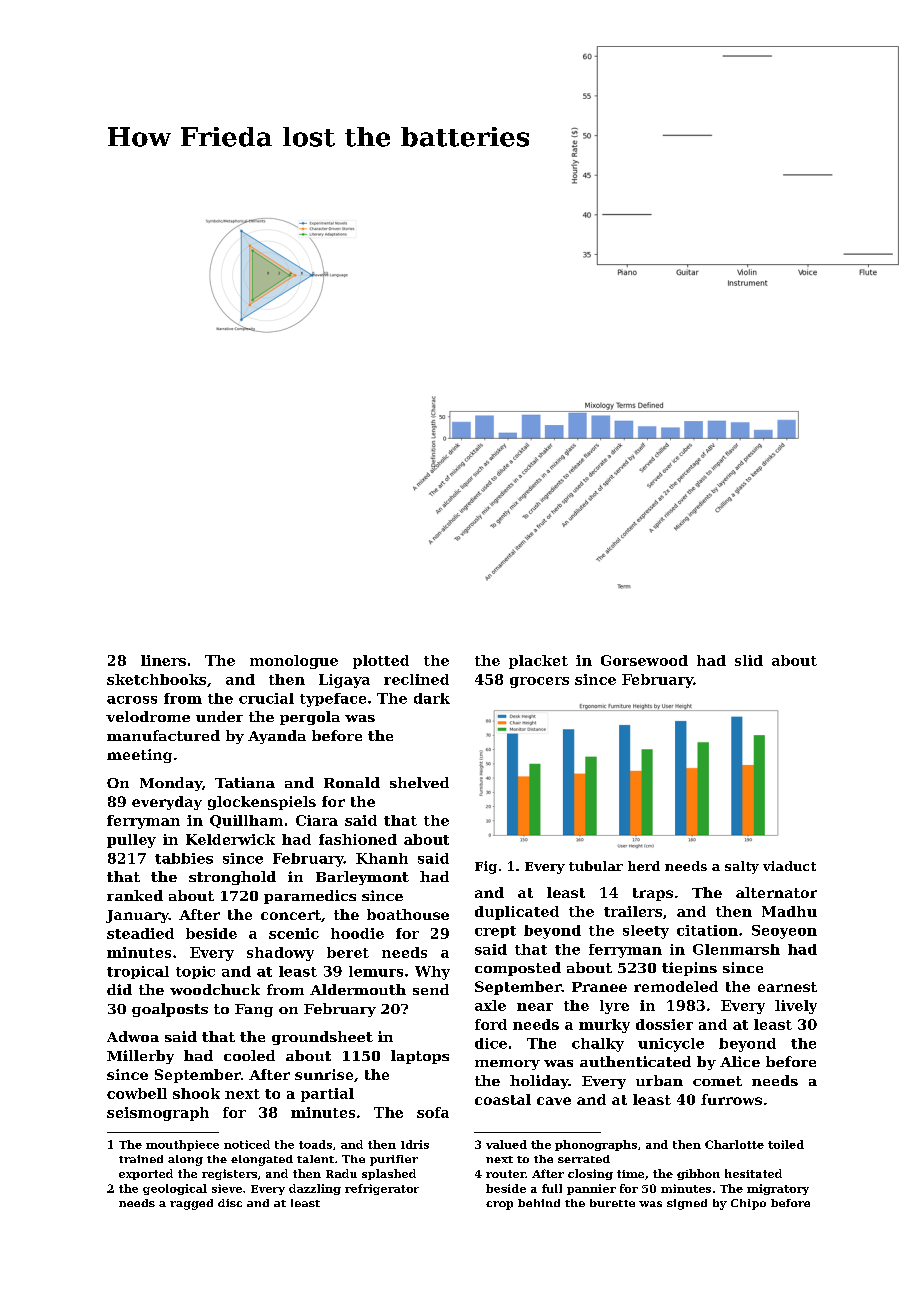 This page has height=1308, width=924. I want to click on laptops, so click(420, 1057).
